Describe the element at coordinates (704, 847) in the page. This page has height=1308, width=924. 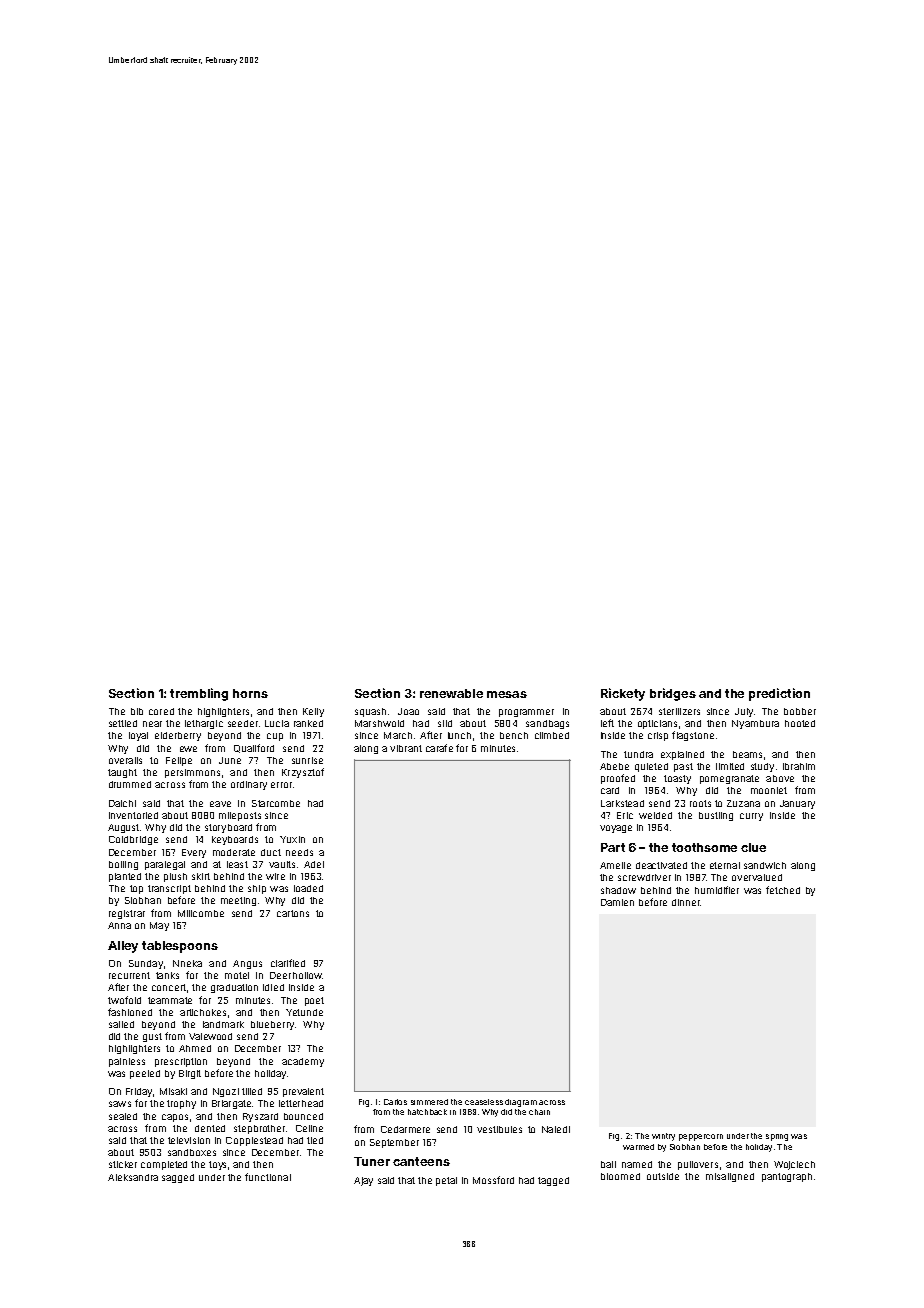
I see `toothsome` at that location.
